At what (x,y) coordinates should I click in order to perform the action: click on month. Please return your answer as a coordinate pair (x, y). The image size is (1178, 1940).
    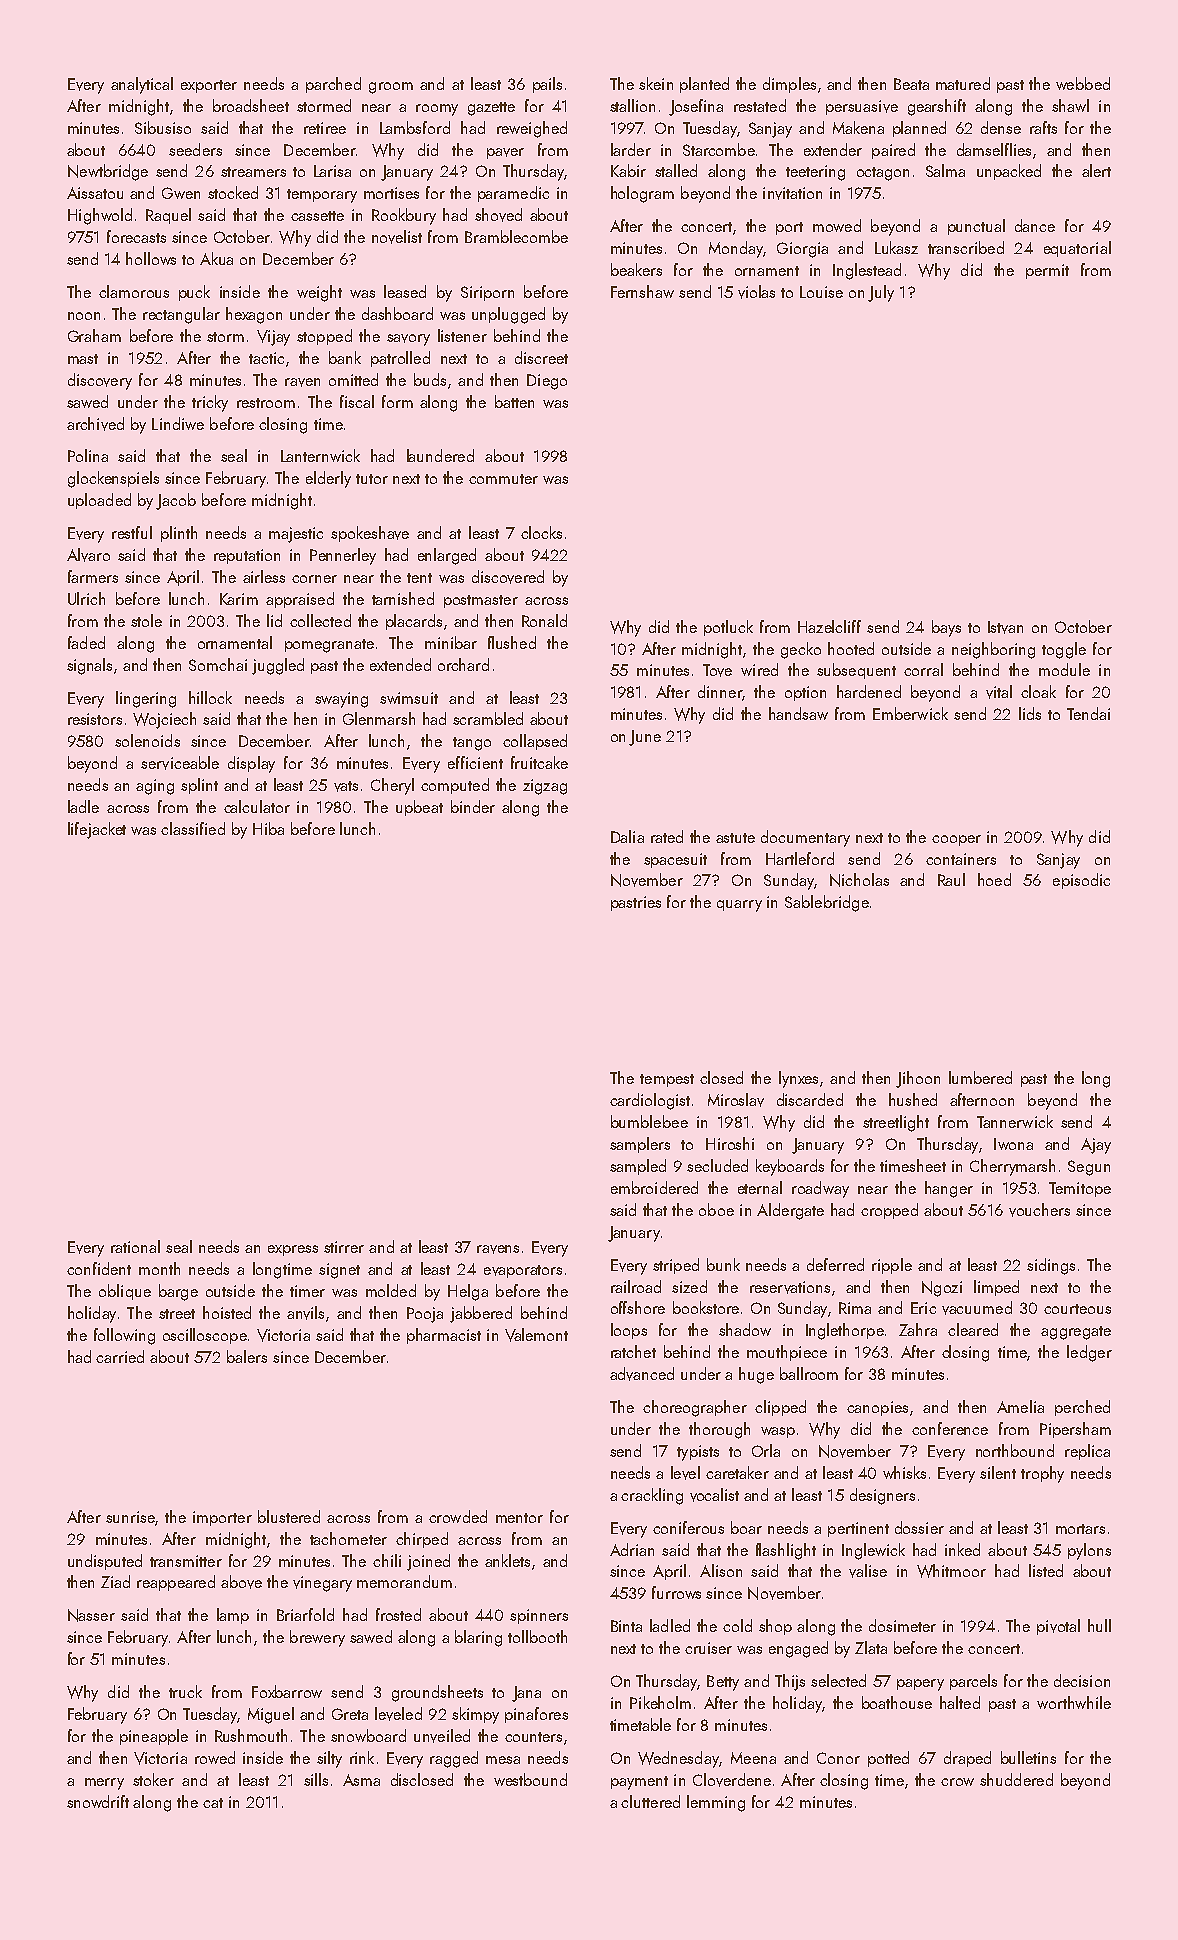
    Looking at the image, I should click on (159, 1268).
